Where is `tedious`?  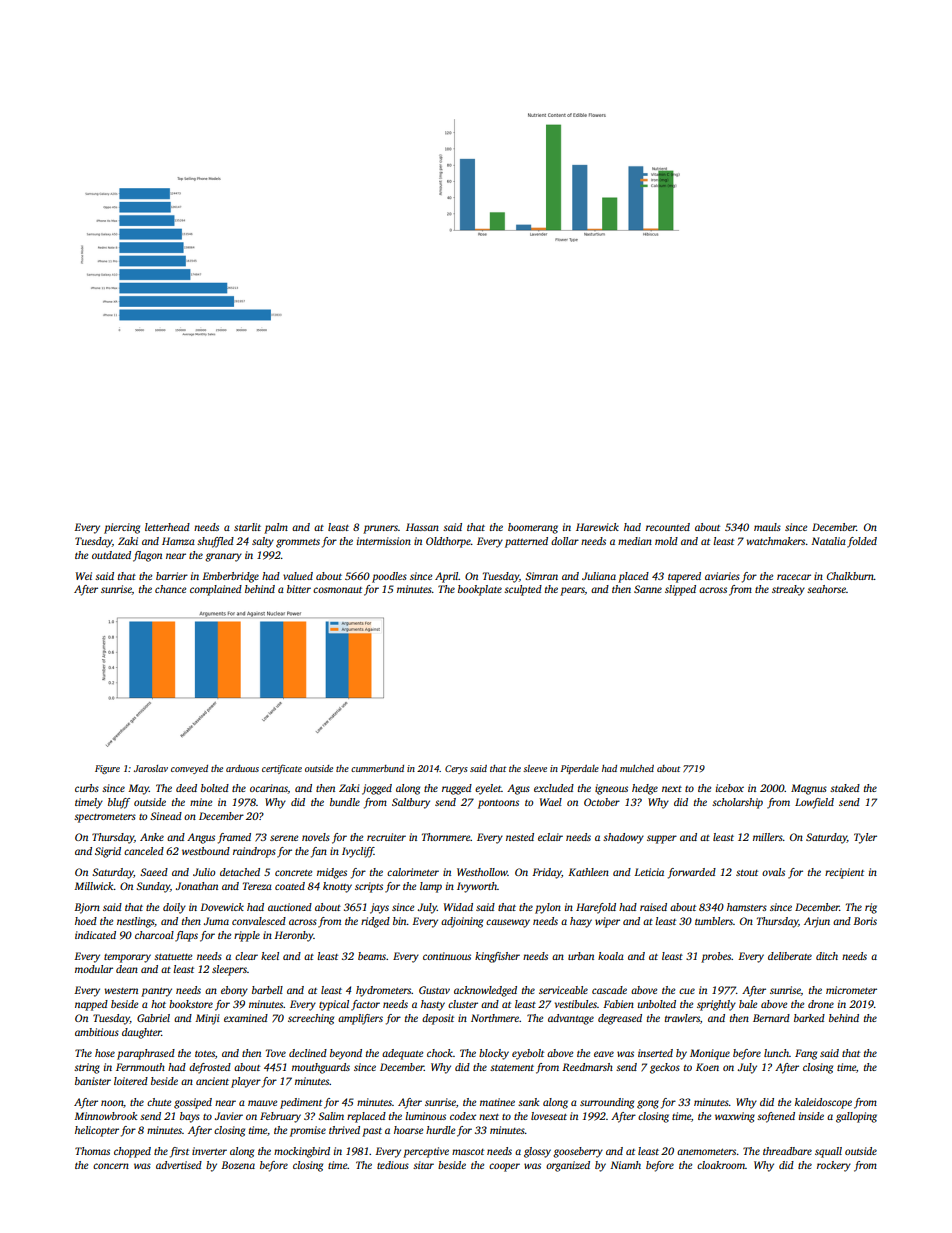
tedious is located at coordinates (393, 1165).
